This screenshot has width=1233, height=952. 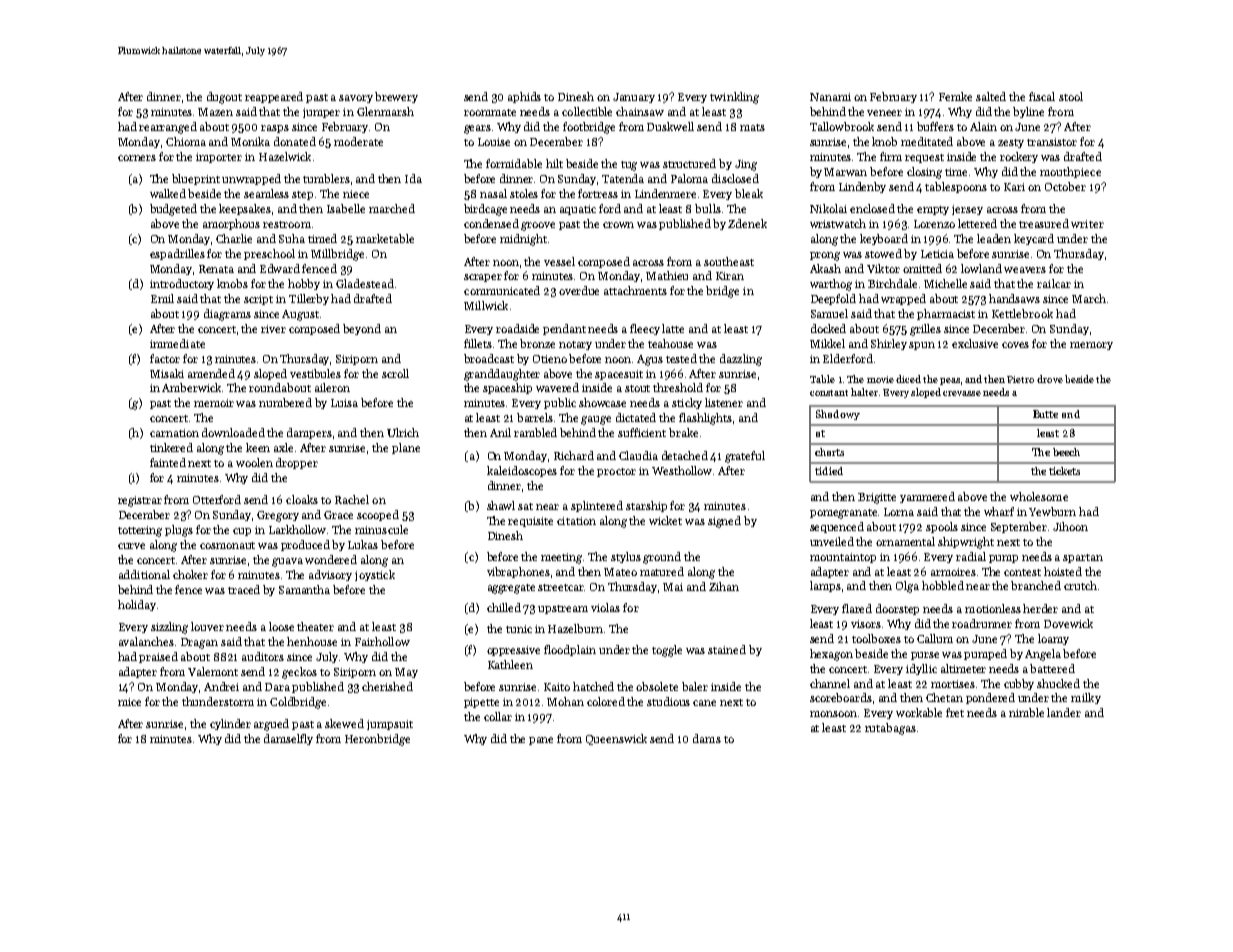 I want to click on spun, so click(x=922, y=346).
